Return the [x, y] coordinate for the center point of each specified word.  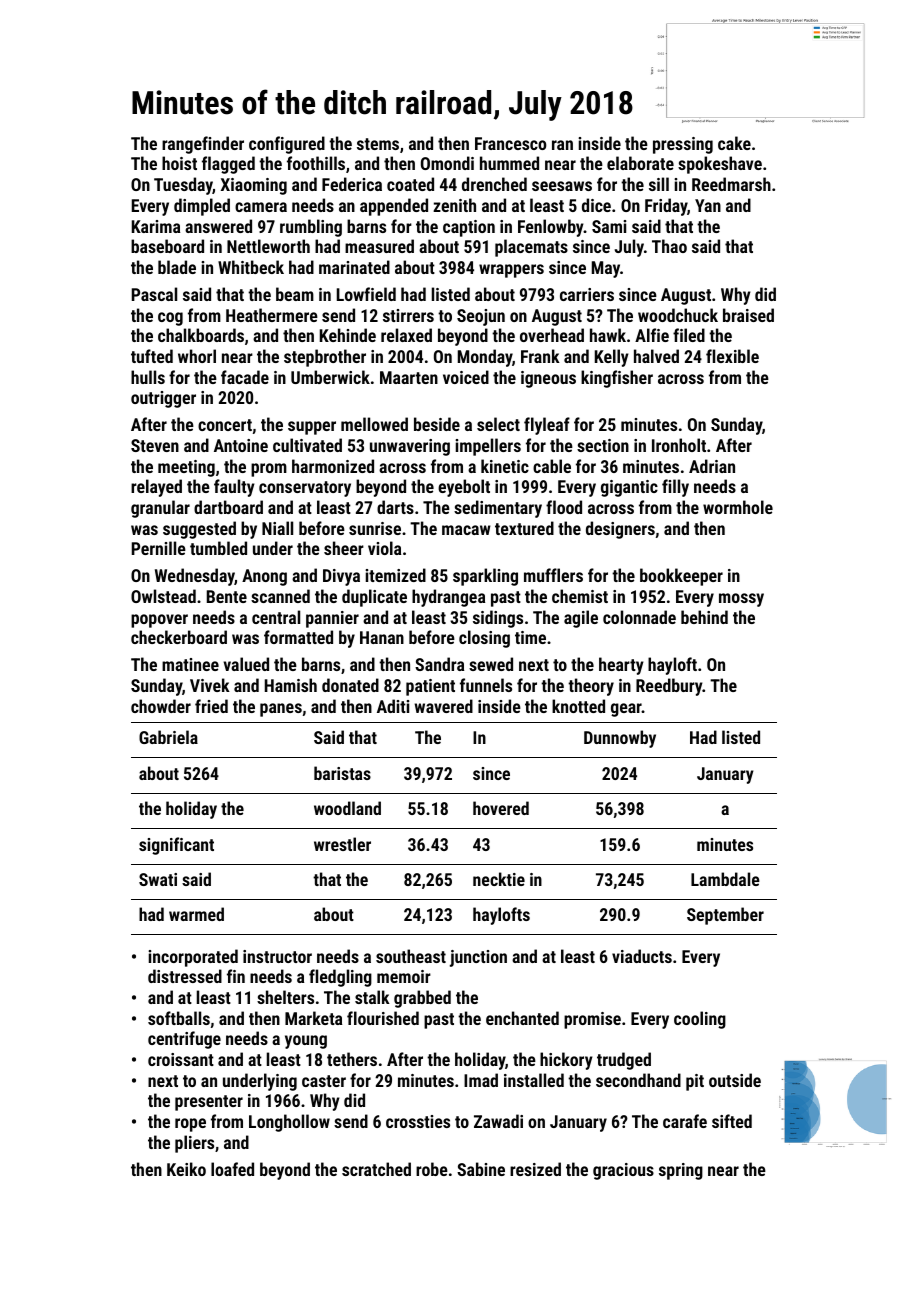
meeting [186, 468]
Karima [156, 226]
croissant [181, 1059]
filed [689, 335]
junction [478, 958]
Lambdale [725, 879]
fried [211, 706]
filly [675, 488]
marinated [354, 267]
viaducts [642, 956]
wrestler [342, 844]
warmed [196, 914]
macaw [466, 530]
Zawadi [498, 1121]
